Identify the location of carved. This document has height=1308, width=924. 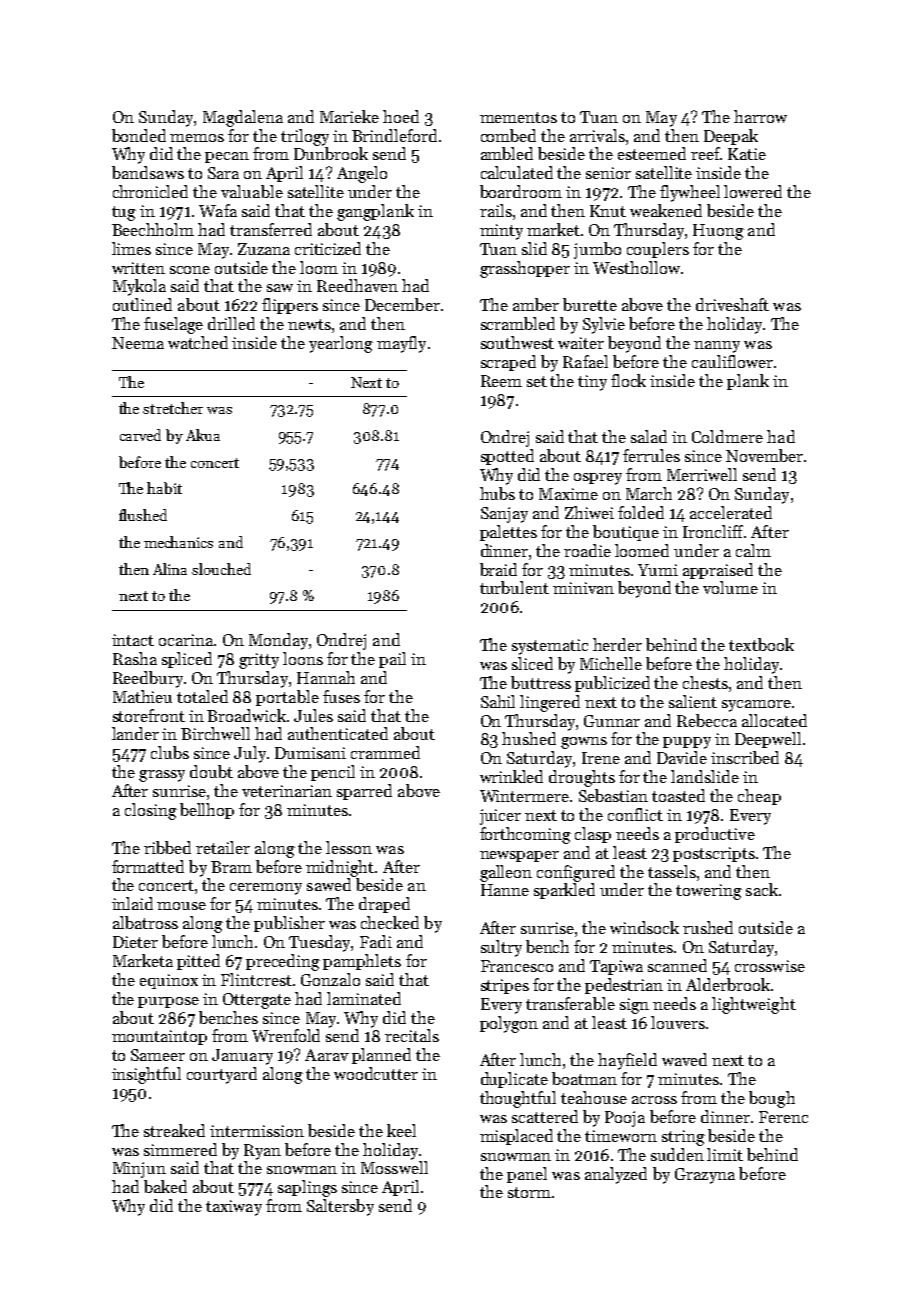
(140, 435).
